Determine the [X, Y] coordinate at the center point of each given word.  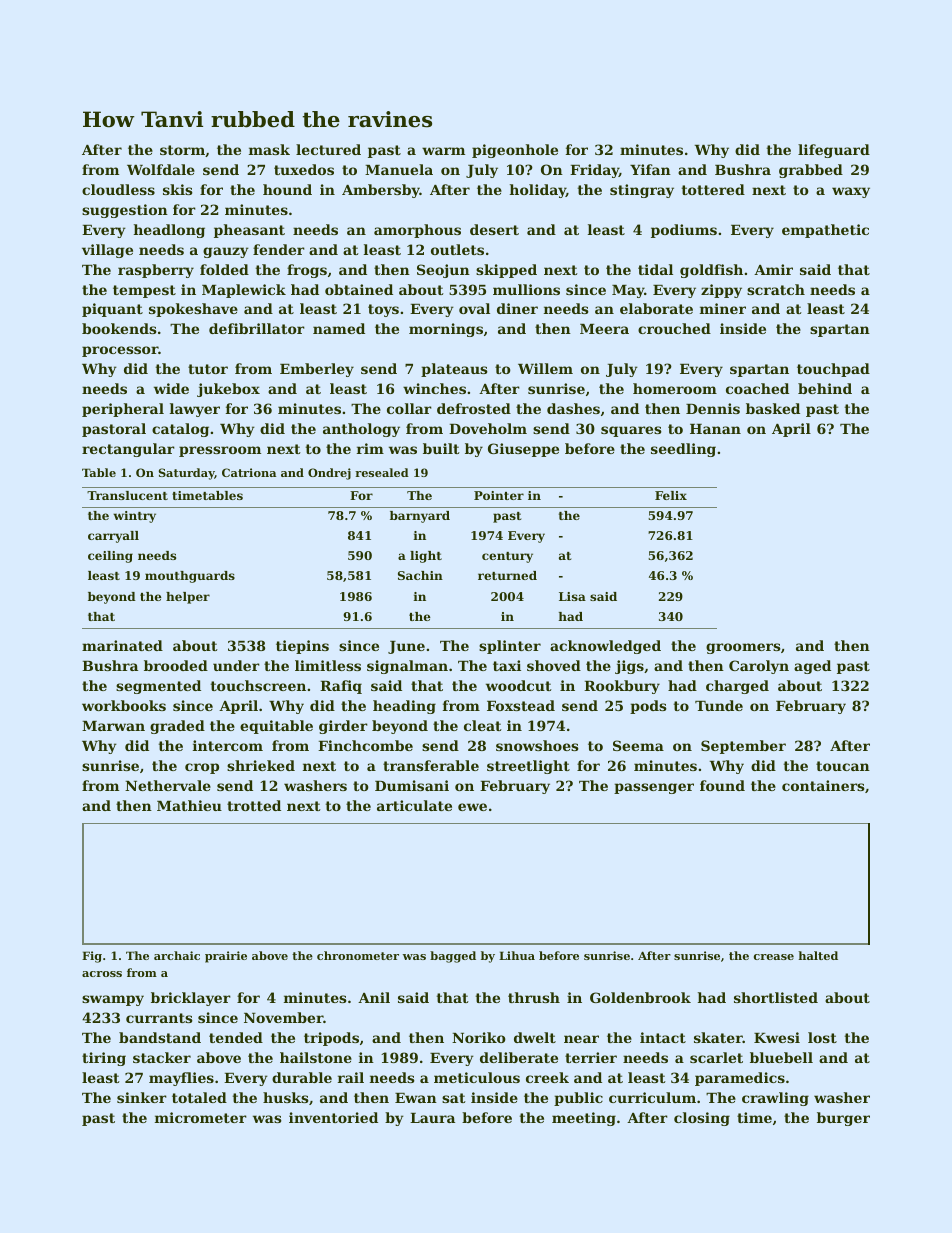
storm [182, 150]
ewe [472, 807]
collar [409, 408]
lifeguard [834, 151]
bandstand [160, 1037]
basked [773, 408]
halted [818, 955]
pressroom [220, 451]
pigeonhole [515, 151]
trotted [254, 805]
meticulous [477, 1077]
